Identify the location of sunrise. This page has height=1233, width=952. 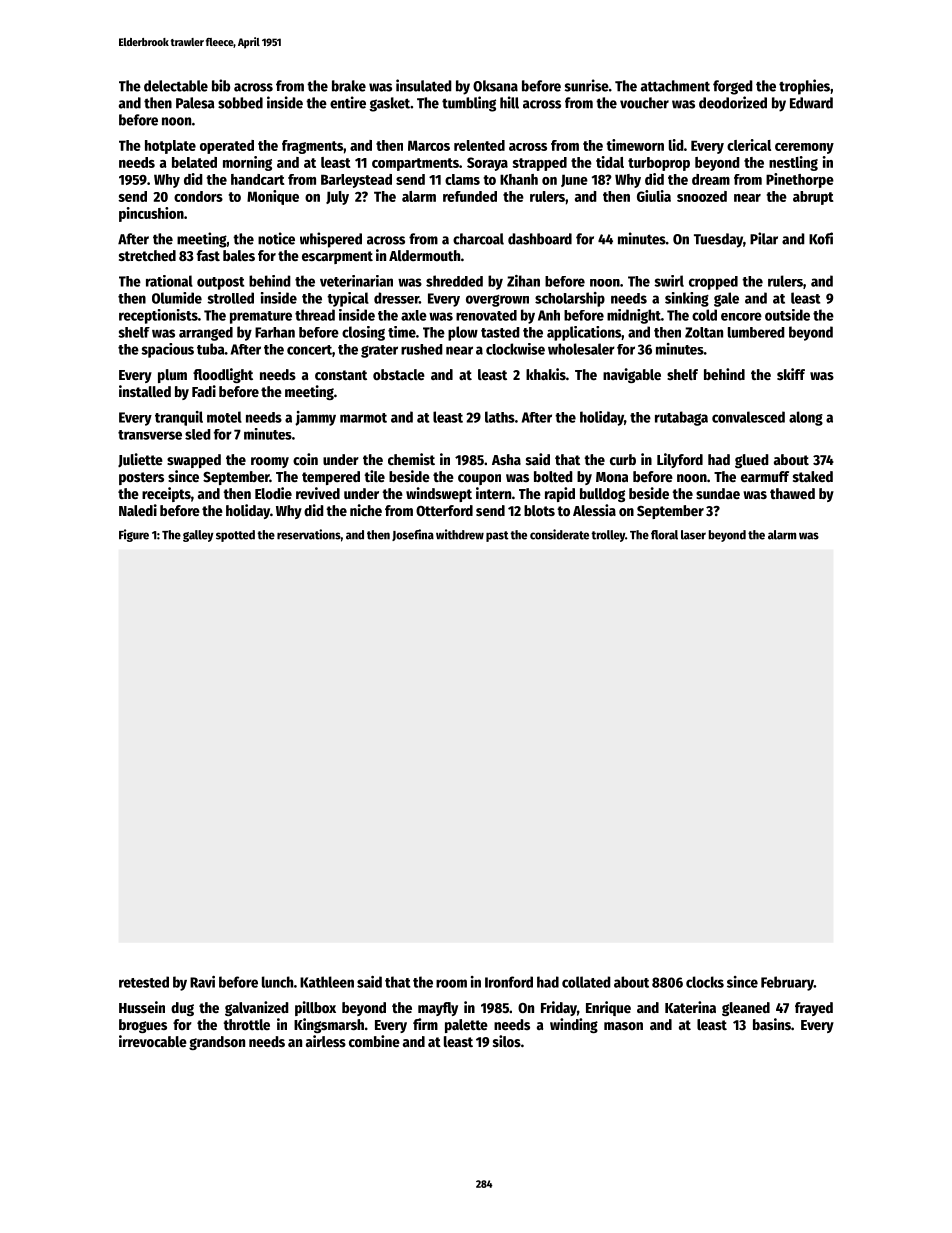
(587, 85).
